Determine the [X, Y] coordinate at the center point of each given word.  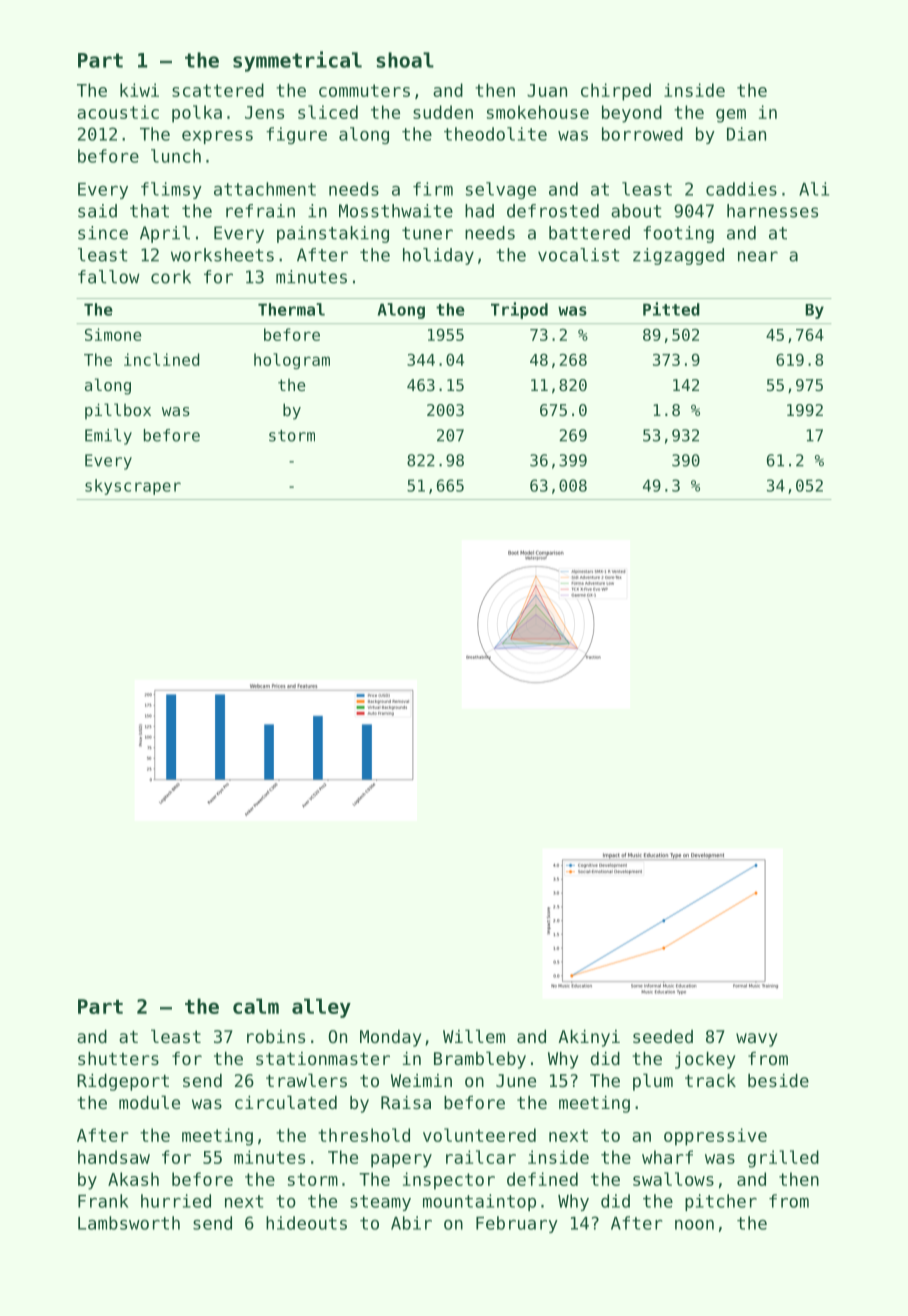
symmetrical [297, 61]
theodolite [495, 134]
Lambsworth [129, 1223]
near [758, 256]
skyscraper [133, 487]
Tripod [519, 310]
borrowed [642, 134]
